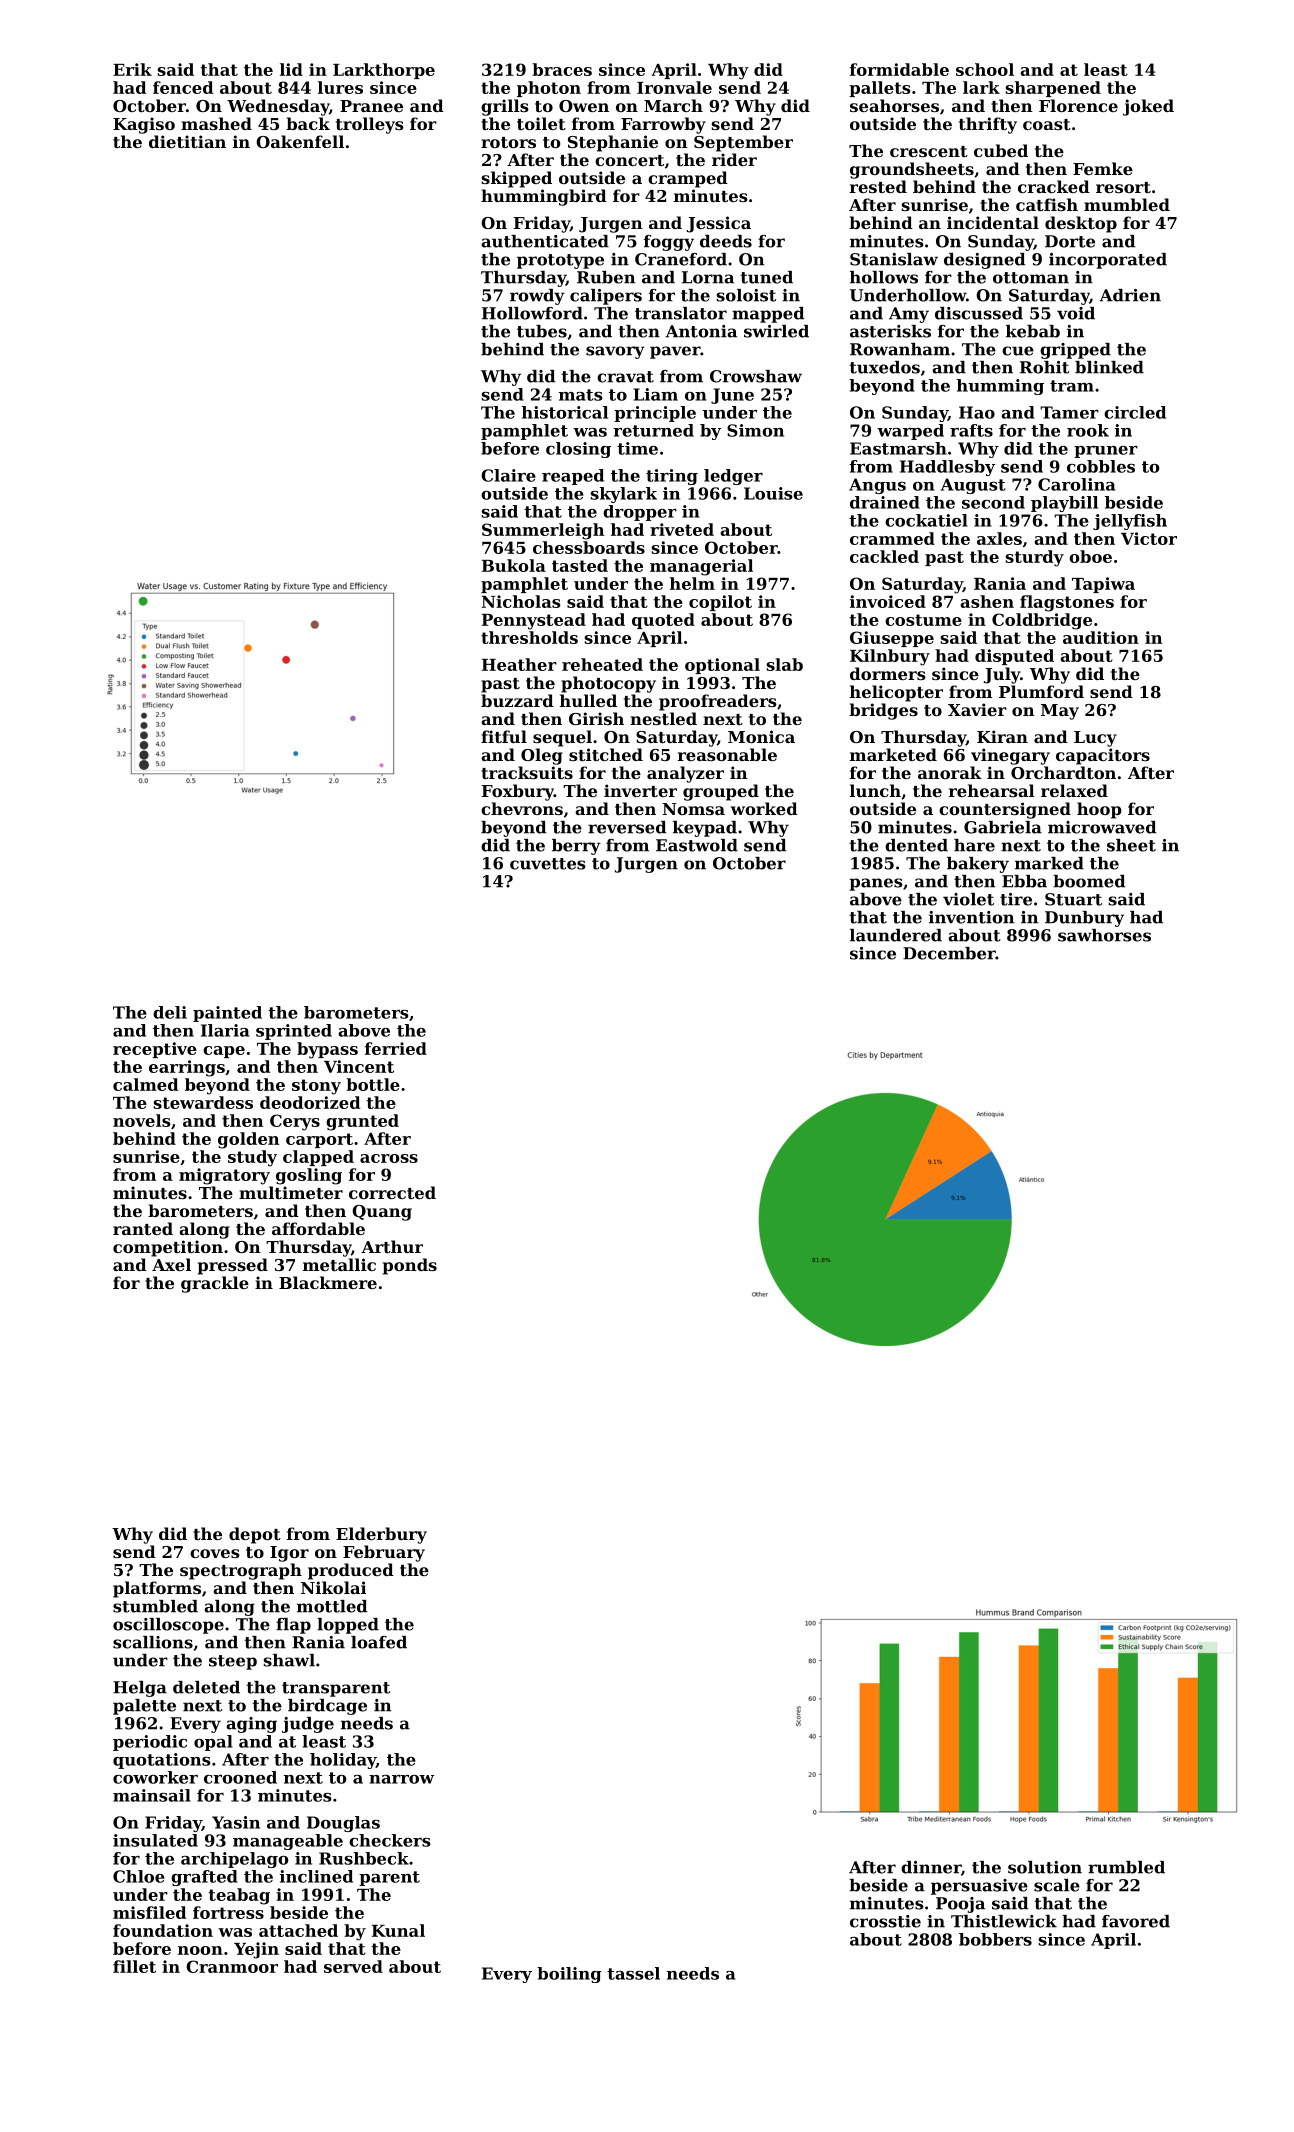  I want to click on Claire, so click(508, 475).
